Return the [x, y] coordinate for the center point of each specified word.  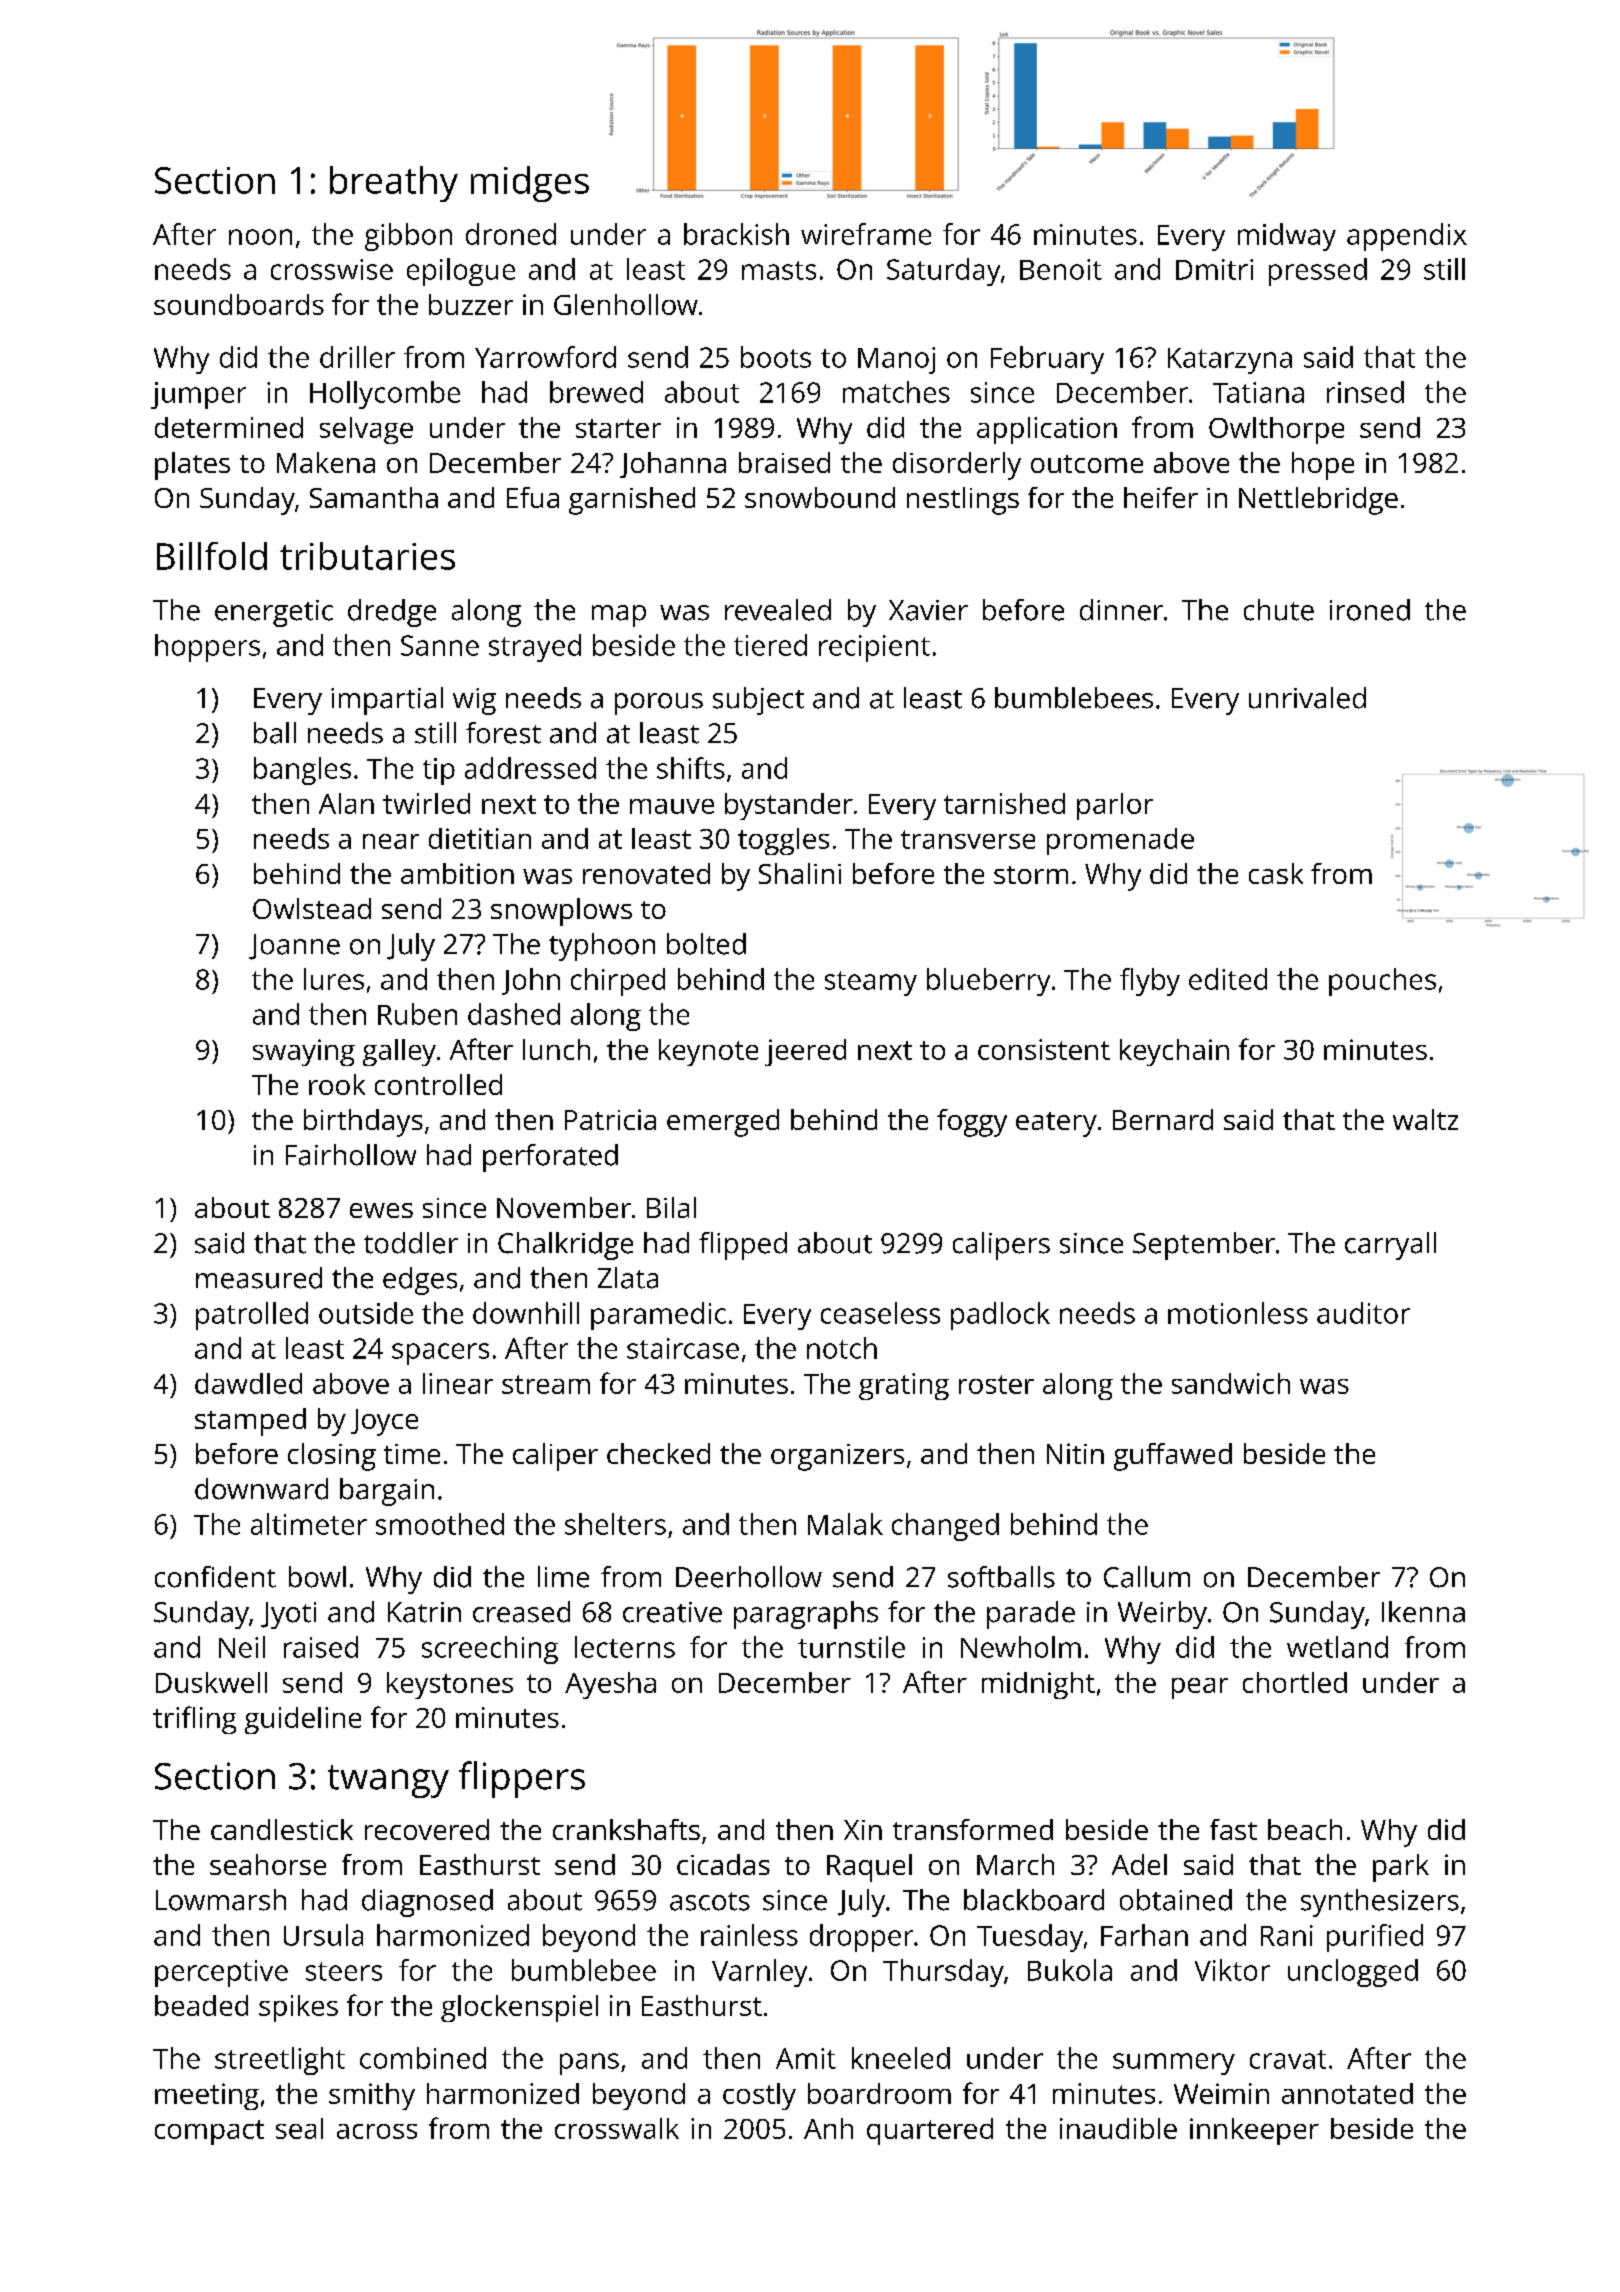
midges [530, 184]
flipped [743, 1246]
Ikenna [1423, 1612]
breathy [394, 184]
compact [209, 2132]
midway [1287, 237]
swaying [304, 1052]
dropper [861, 1938]
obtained [1176, 1900]
